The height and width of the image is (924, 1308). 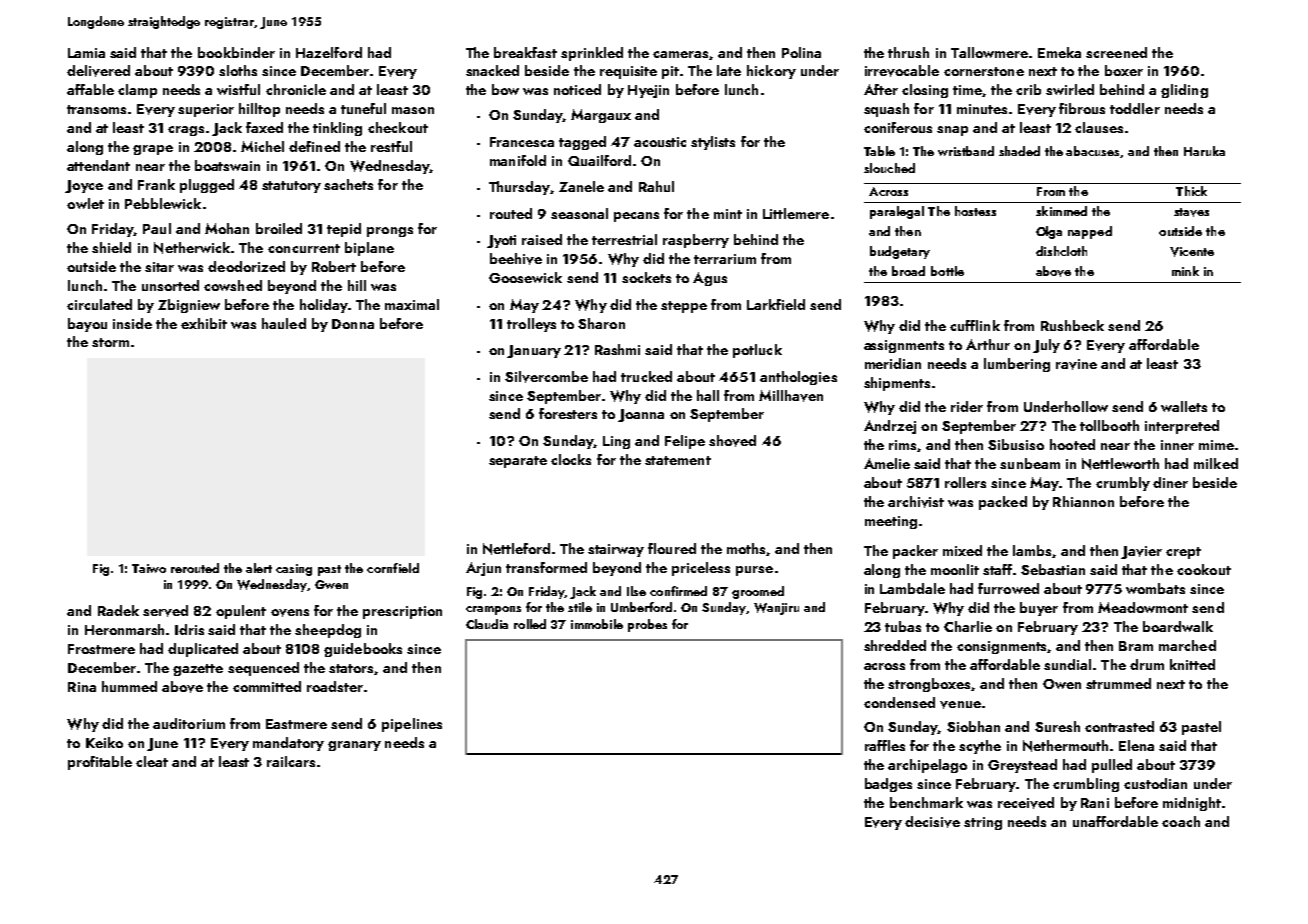 What do you see at coordinates (87, 325) in the image?
I see `bayou` at bounding box center [87, 325].
